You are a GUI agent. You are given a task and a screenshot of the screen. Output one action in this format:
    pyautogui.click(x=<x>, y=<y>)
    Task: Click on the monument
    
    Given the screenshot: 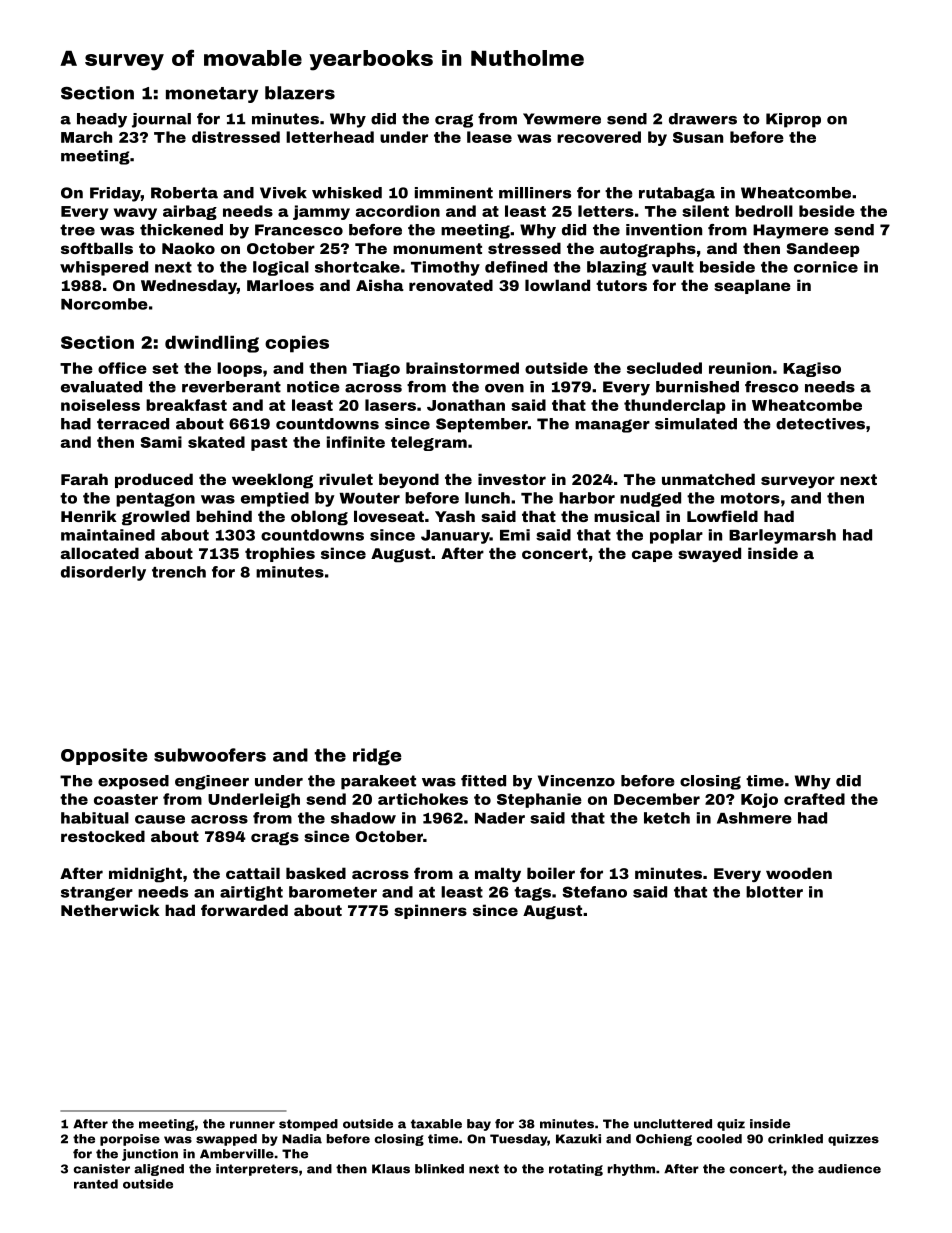 What is the action you would take?
    pyautogui.click(x=437, y=248)
